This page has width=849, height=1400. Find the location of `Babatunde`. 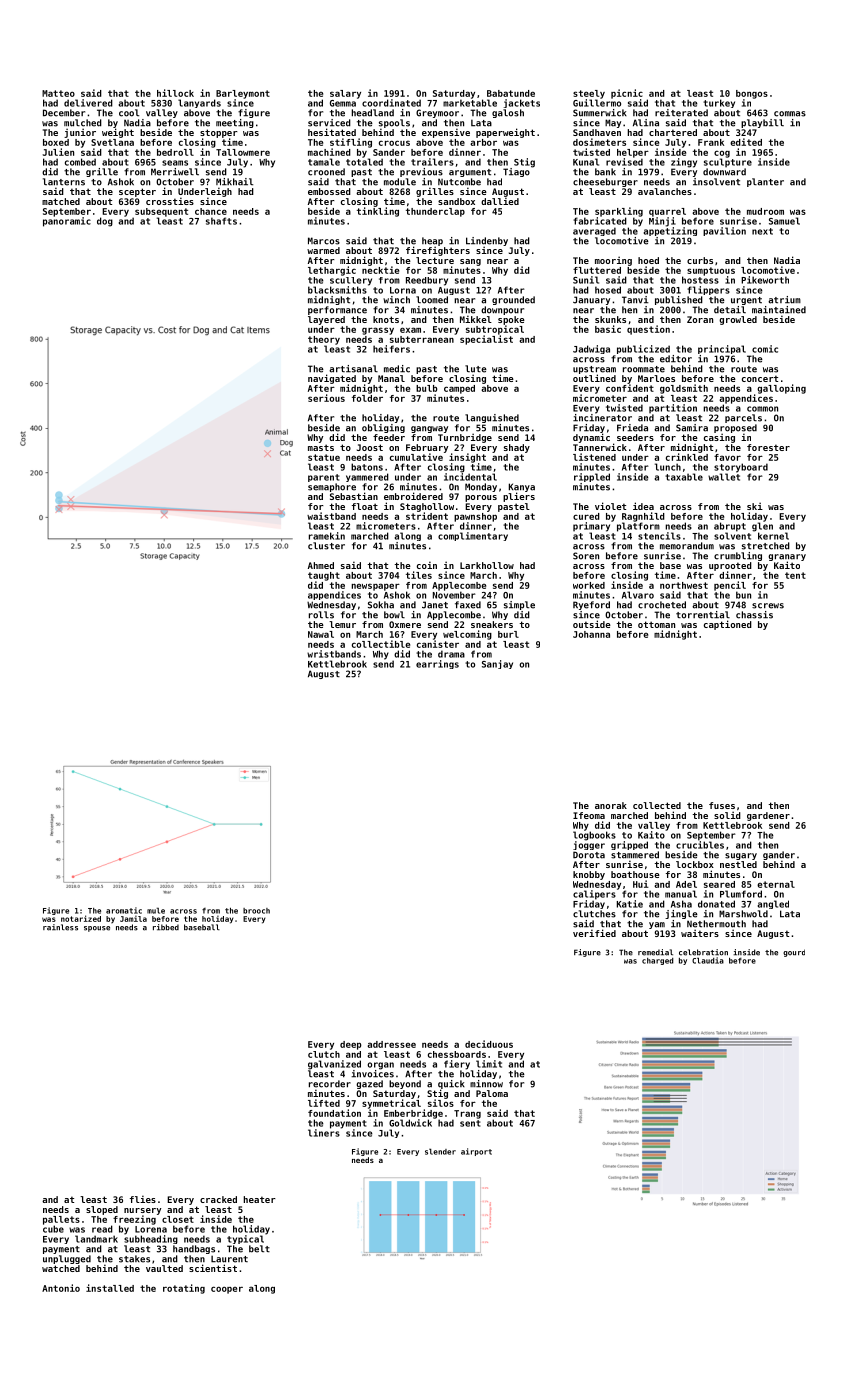

Babatunde is located at coordinates (511, 93).
